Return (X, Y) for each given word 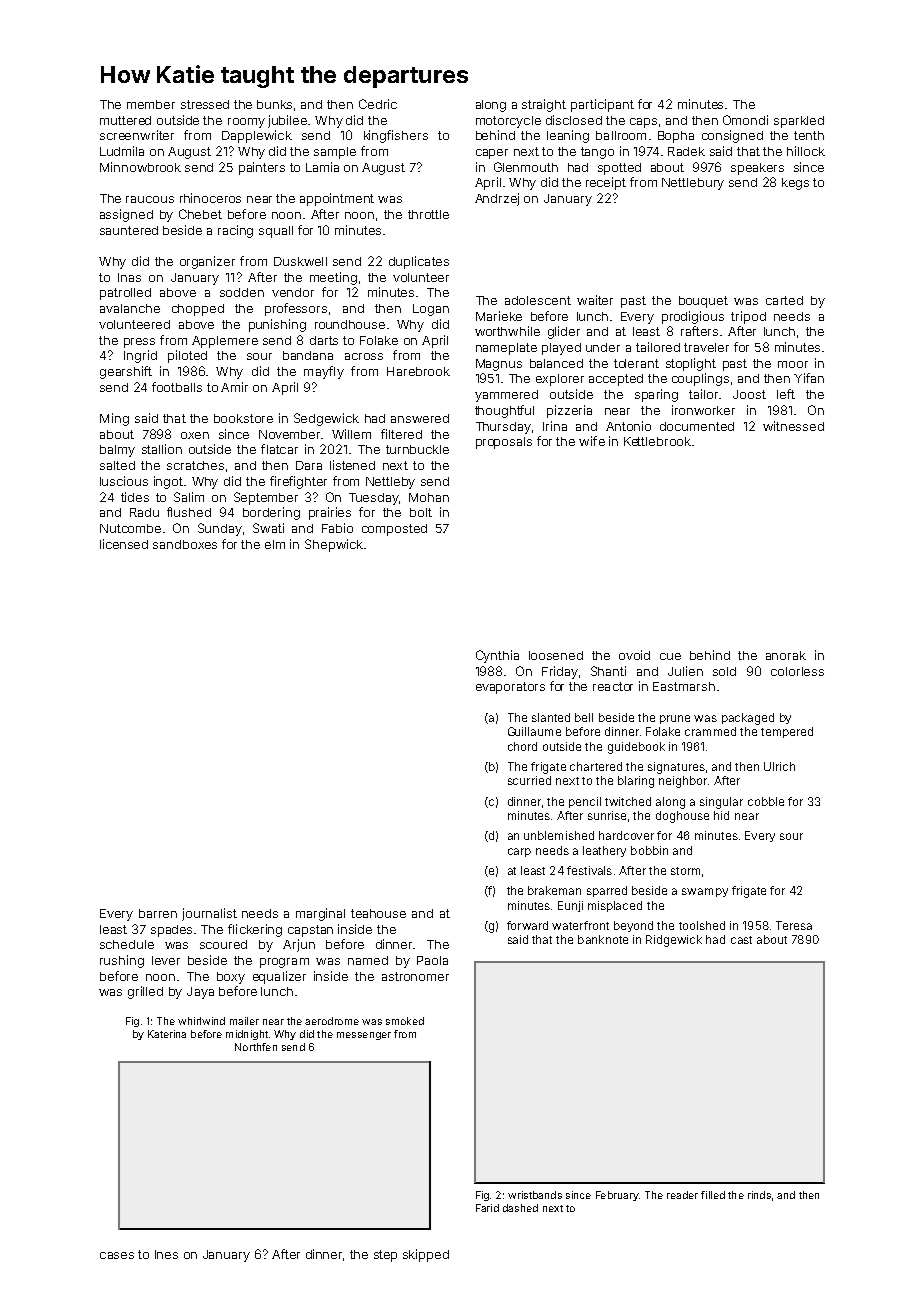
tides (135, 497)
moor (793, 364)
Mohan (429, 497)
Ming (114, 419)
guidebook (636, 748)
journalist (209, 914)
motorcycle (508, 122)
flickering (255, 930)
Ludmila (122, 151)
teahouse (378, 913)
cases (117, 1255)
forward (527, 925)
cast (741, 940)
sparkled (799, 122)
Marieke (499, 316)
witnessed (793, 426)
